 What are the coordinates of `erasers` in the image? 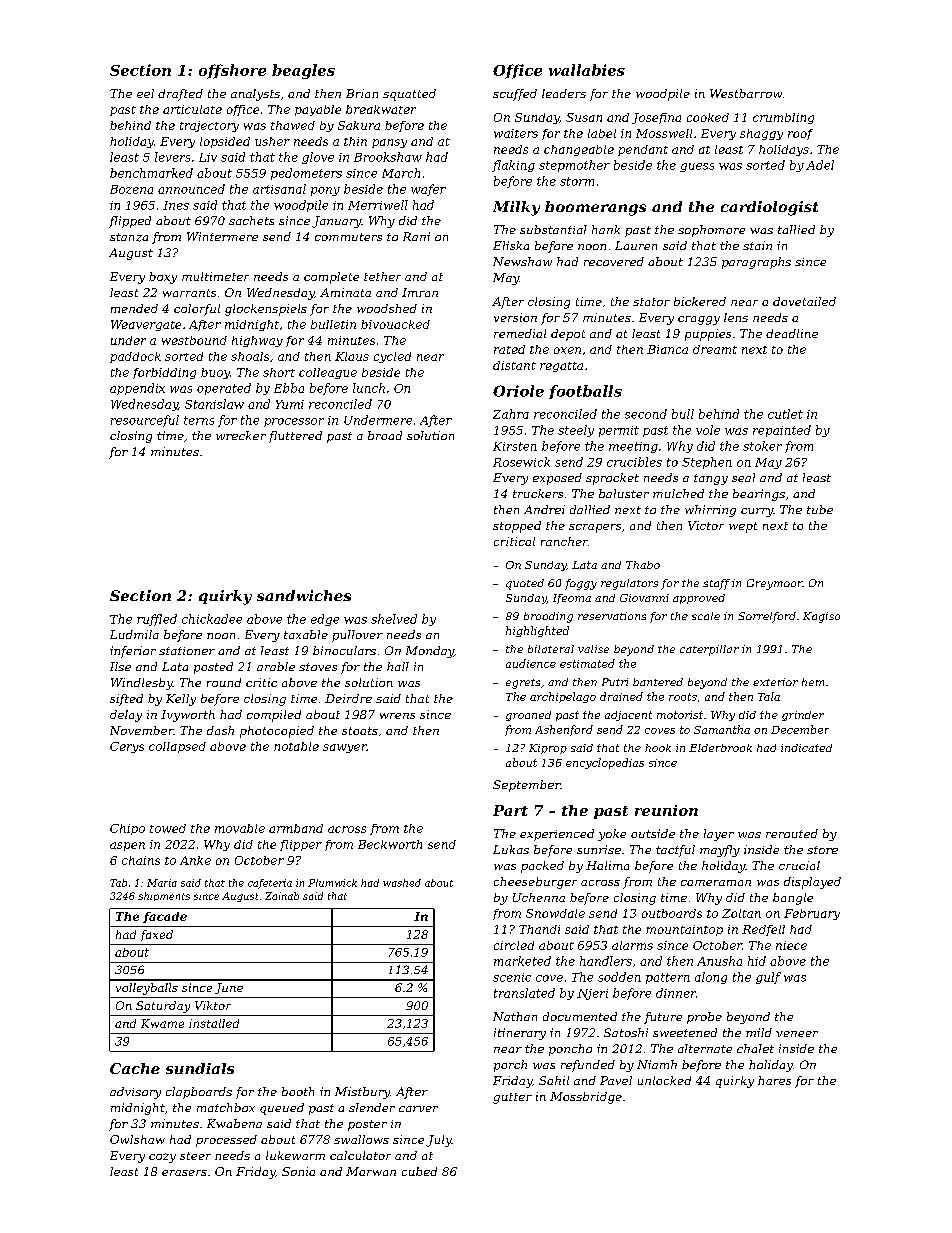 It's located at (184, 1173).
